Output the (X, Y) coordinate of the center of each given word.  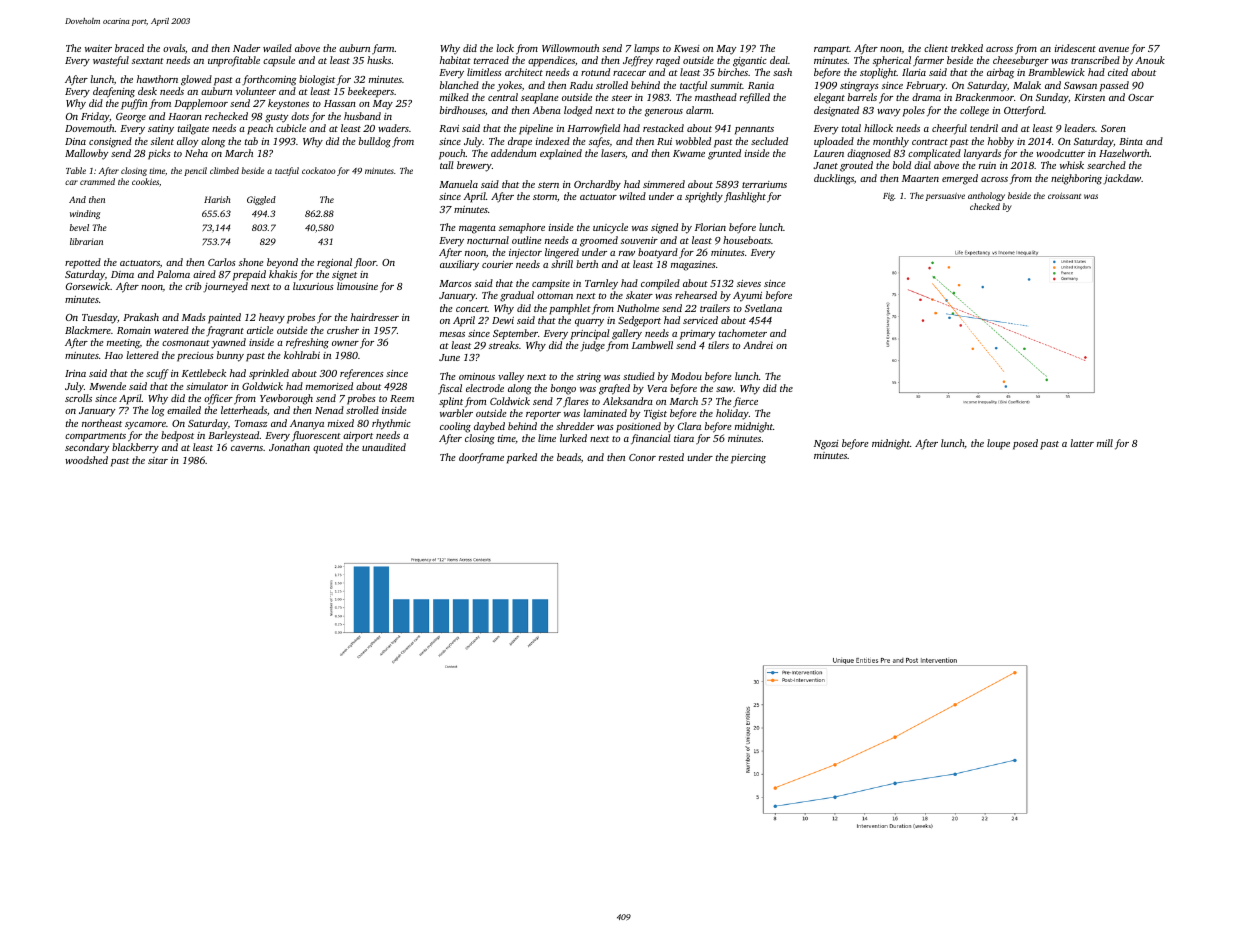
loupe (998, 444)
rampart (832, 50)
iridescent (1075, 48)
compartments (95, 437)
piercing (748, 459)
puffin (134, 104)
